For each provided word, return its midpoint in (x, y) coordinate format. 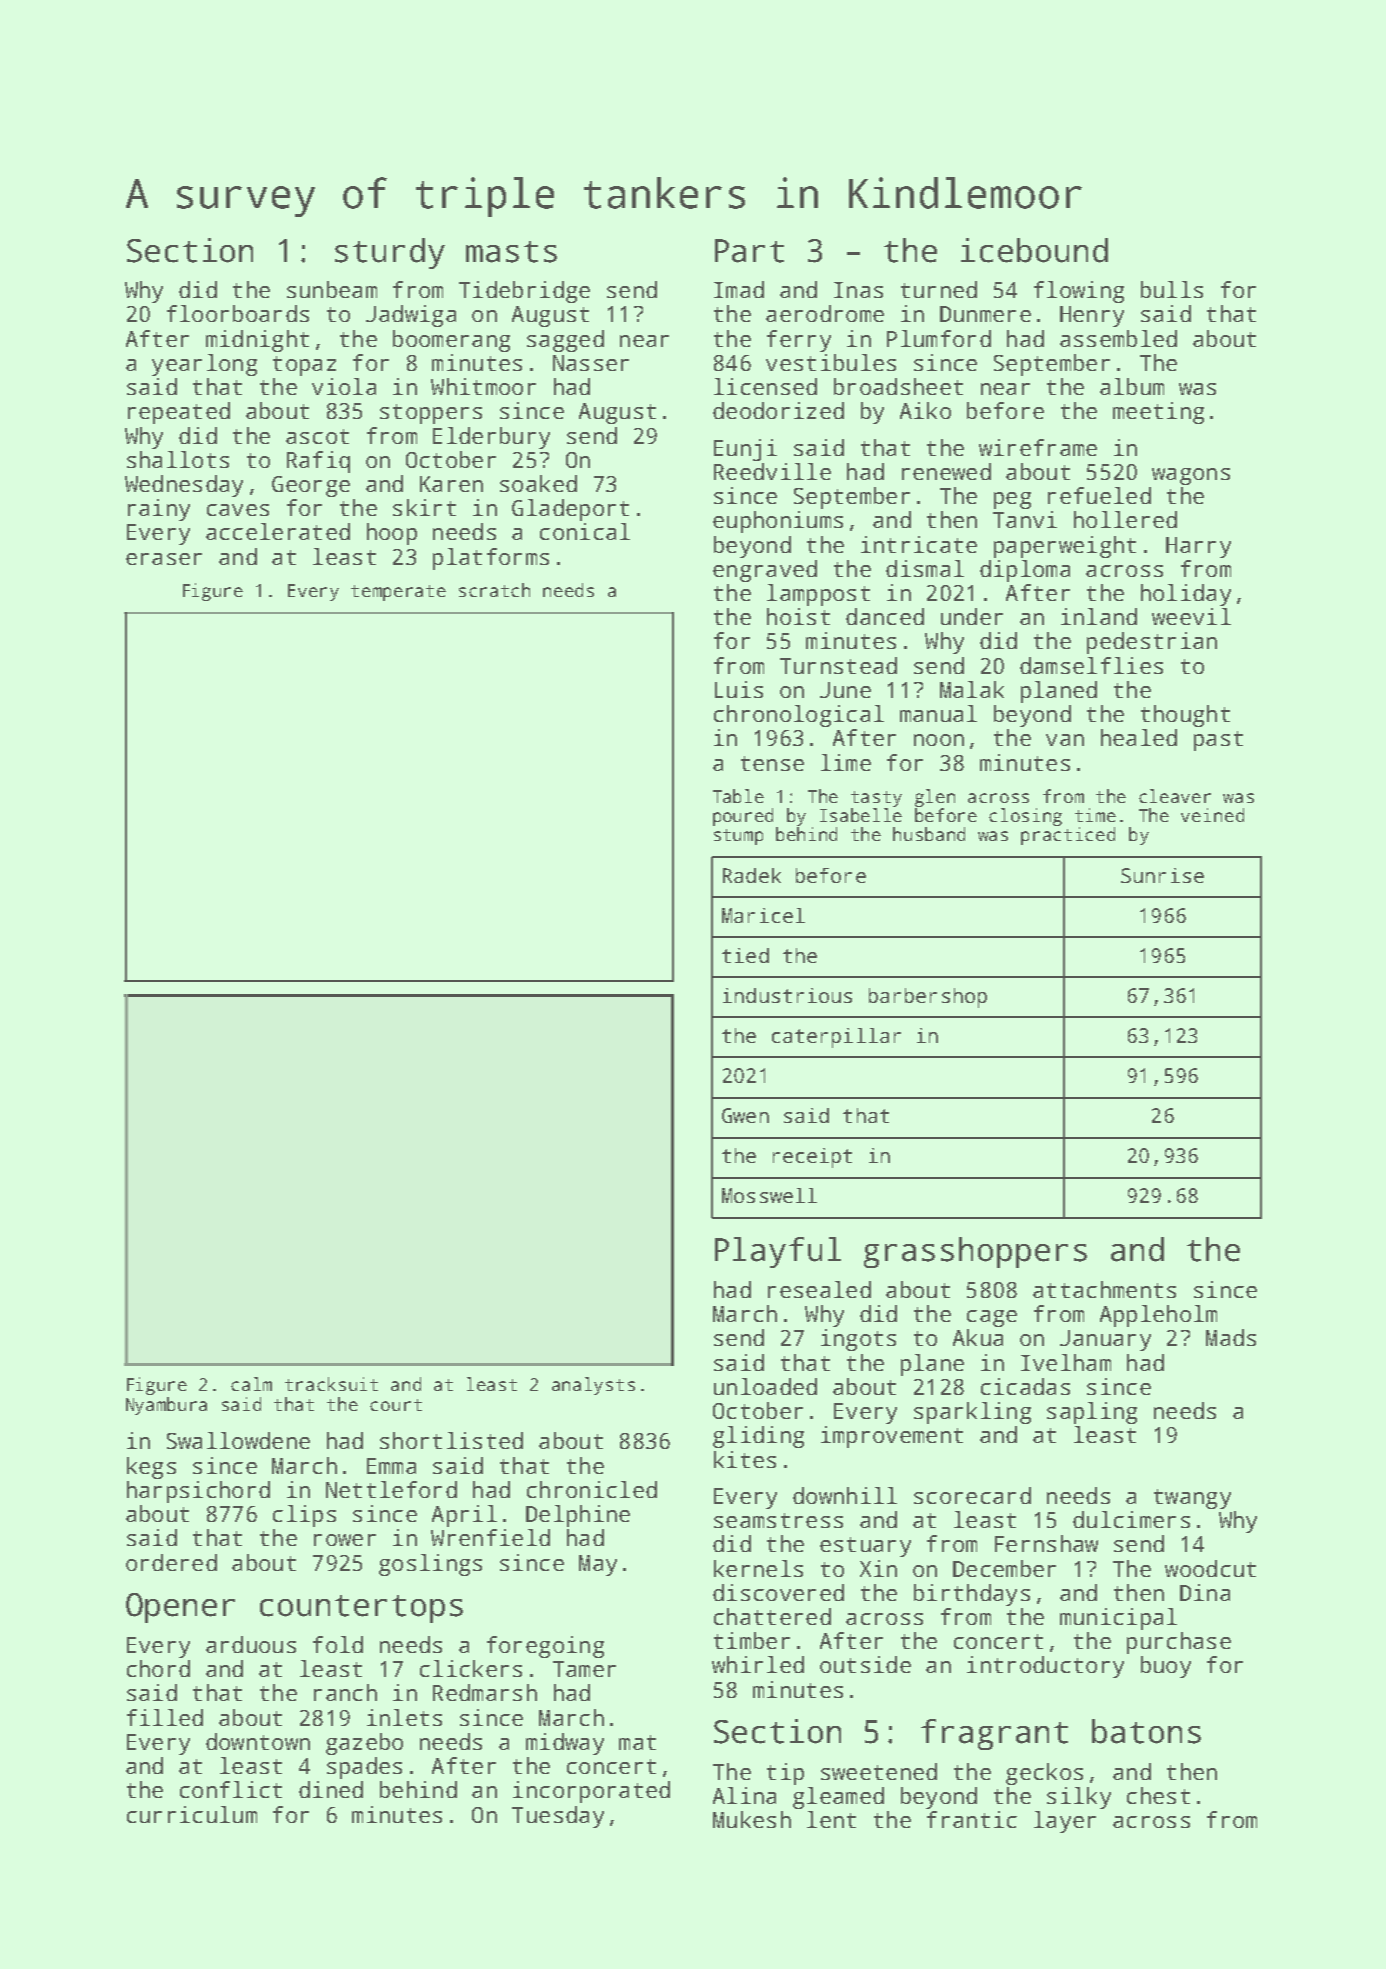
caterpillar (836, 1038)
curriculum (192, 1814)
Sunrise (1162, 875)
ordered (171, 1562)
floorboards (238, 313)
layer (1065, 1822)
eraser (164, 559)
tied (745, 955)
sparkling (972, 1413)
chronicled (592, 1489)
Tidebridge (524, 292)
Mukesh (752, 1819)
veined (1212, 815)
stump (738, 837)
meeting (1158, 413)
